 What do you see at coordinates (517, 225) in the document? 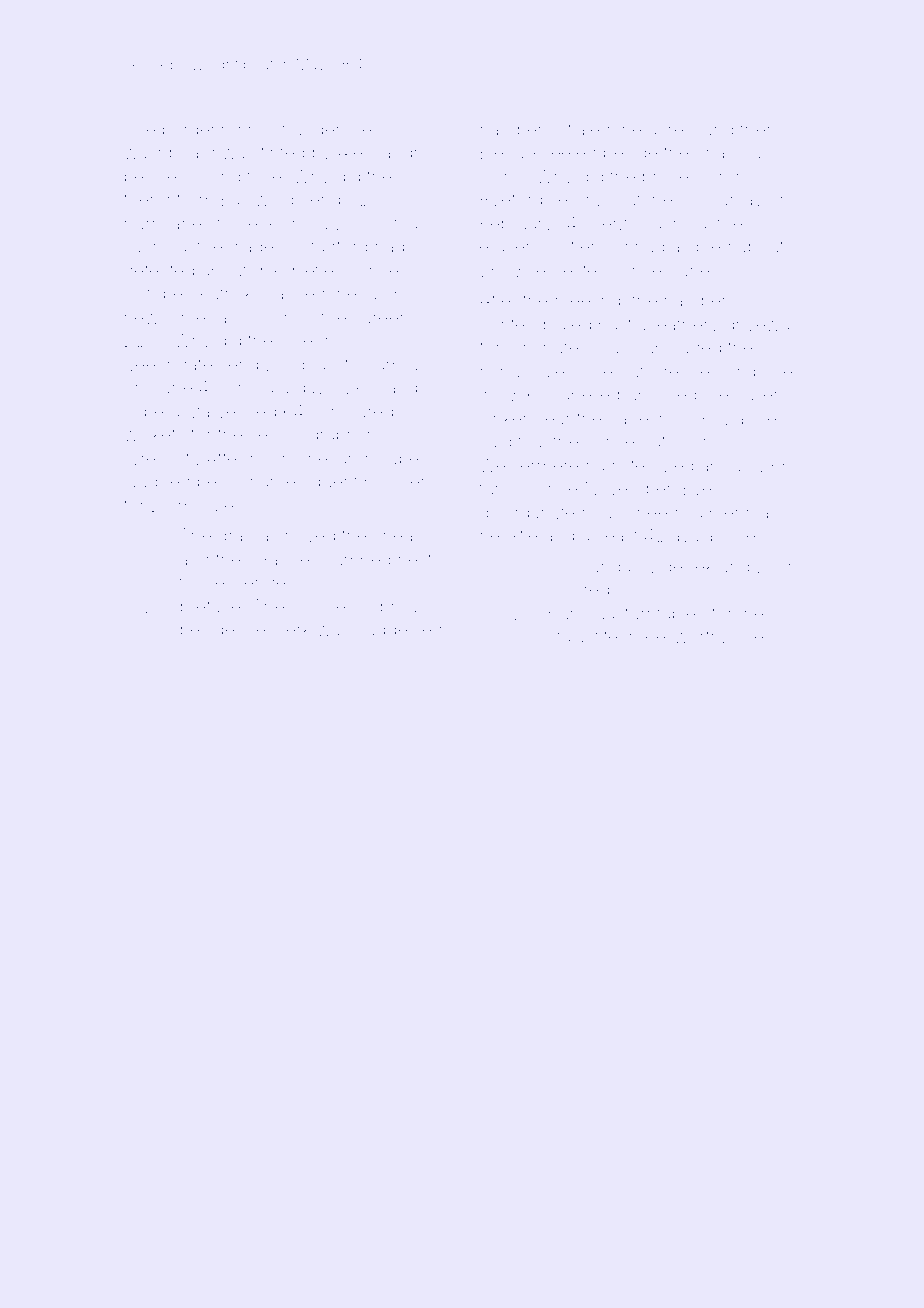
I see `February` at bounding box center [517, 225].
